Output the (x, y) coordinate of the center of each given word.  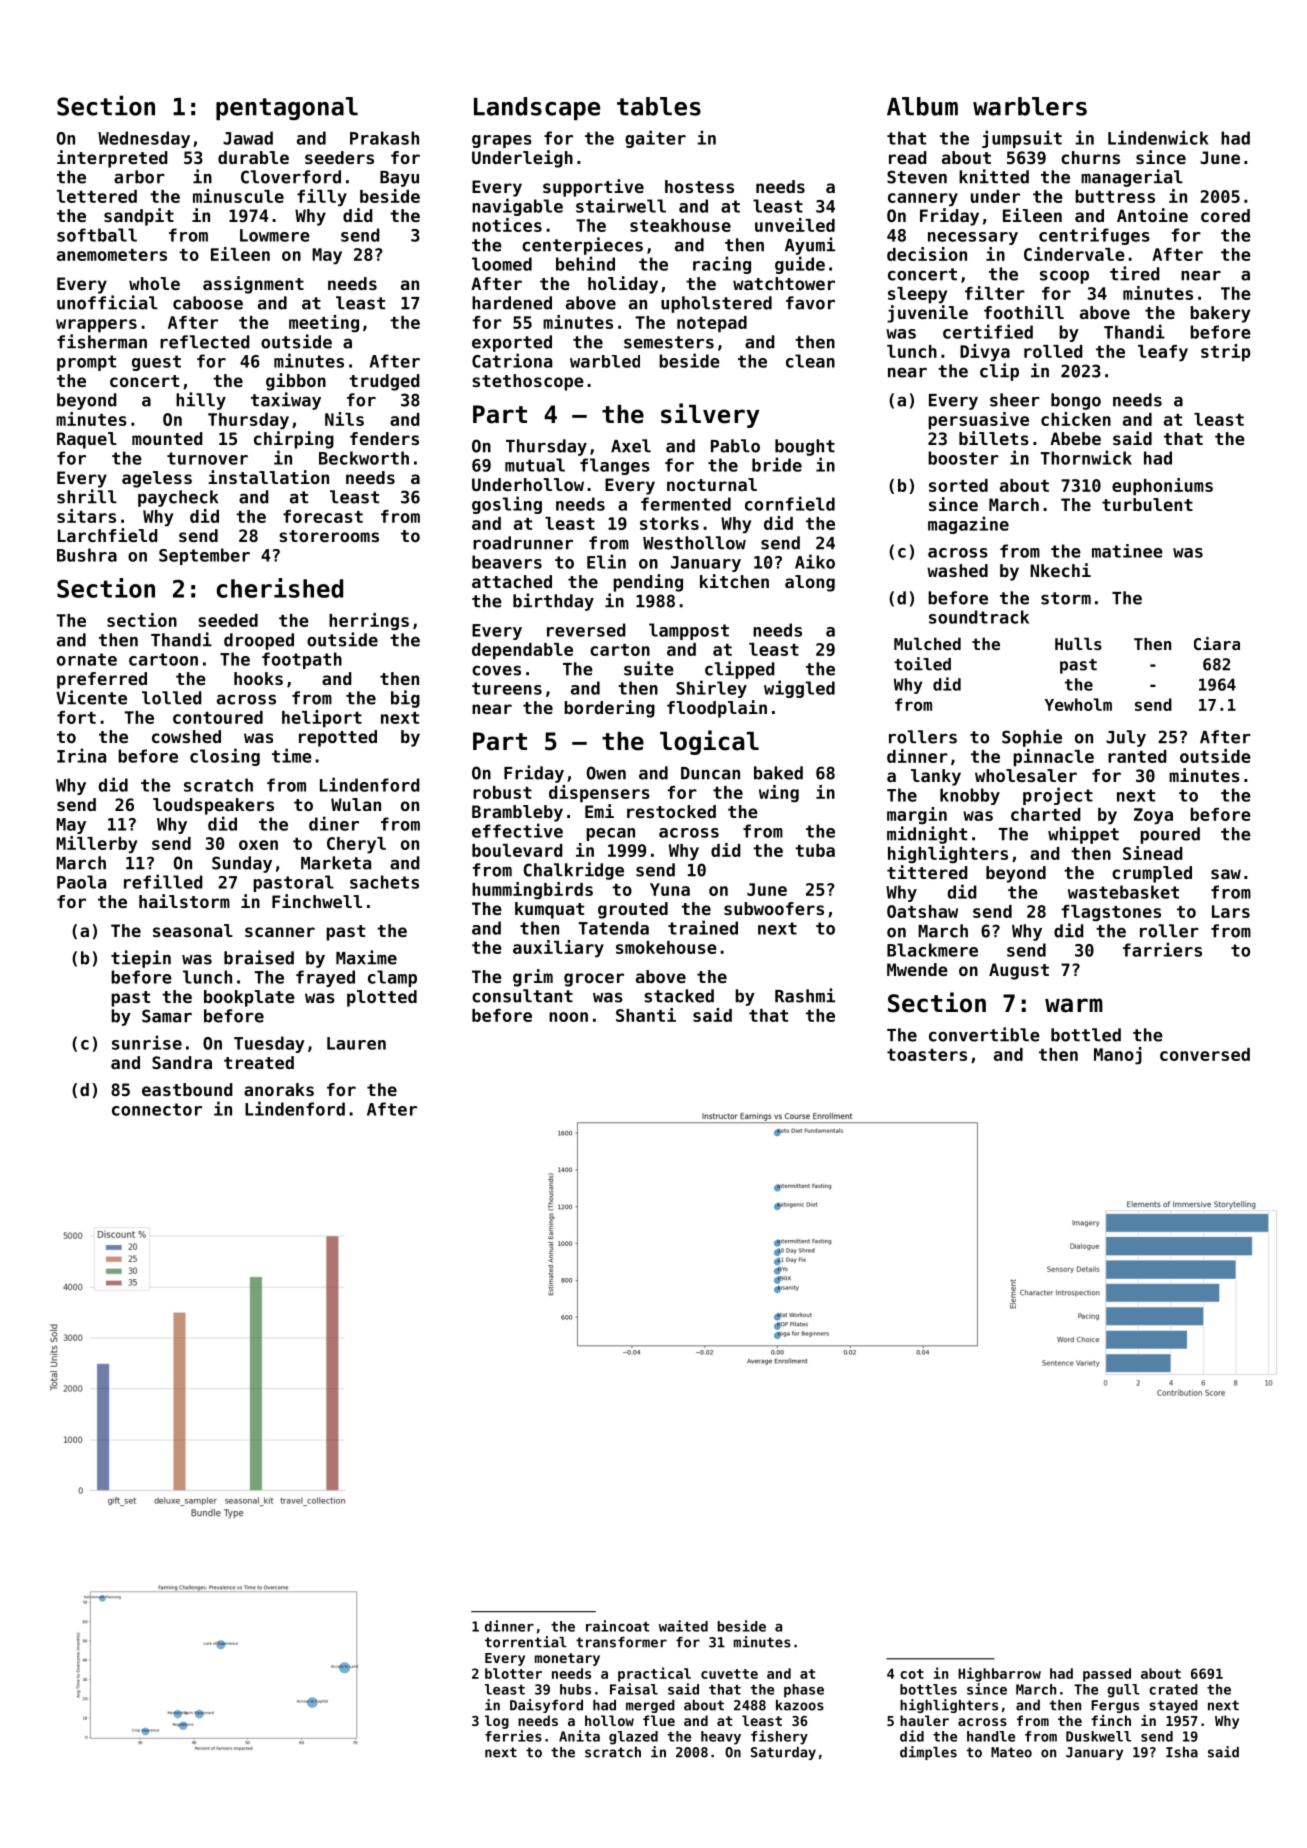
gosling (507, 505)
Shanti (646, 1015)
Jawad (248, 138)
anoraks (279, 1089)
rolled (1053, 351)
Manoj (1118, 1056)
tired (1135, 273)
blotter (513, 1673)
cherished (279, 588)
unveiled (795, 225)
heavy (721, 1738)
